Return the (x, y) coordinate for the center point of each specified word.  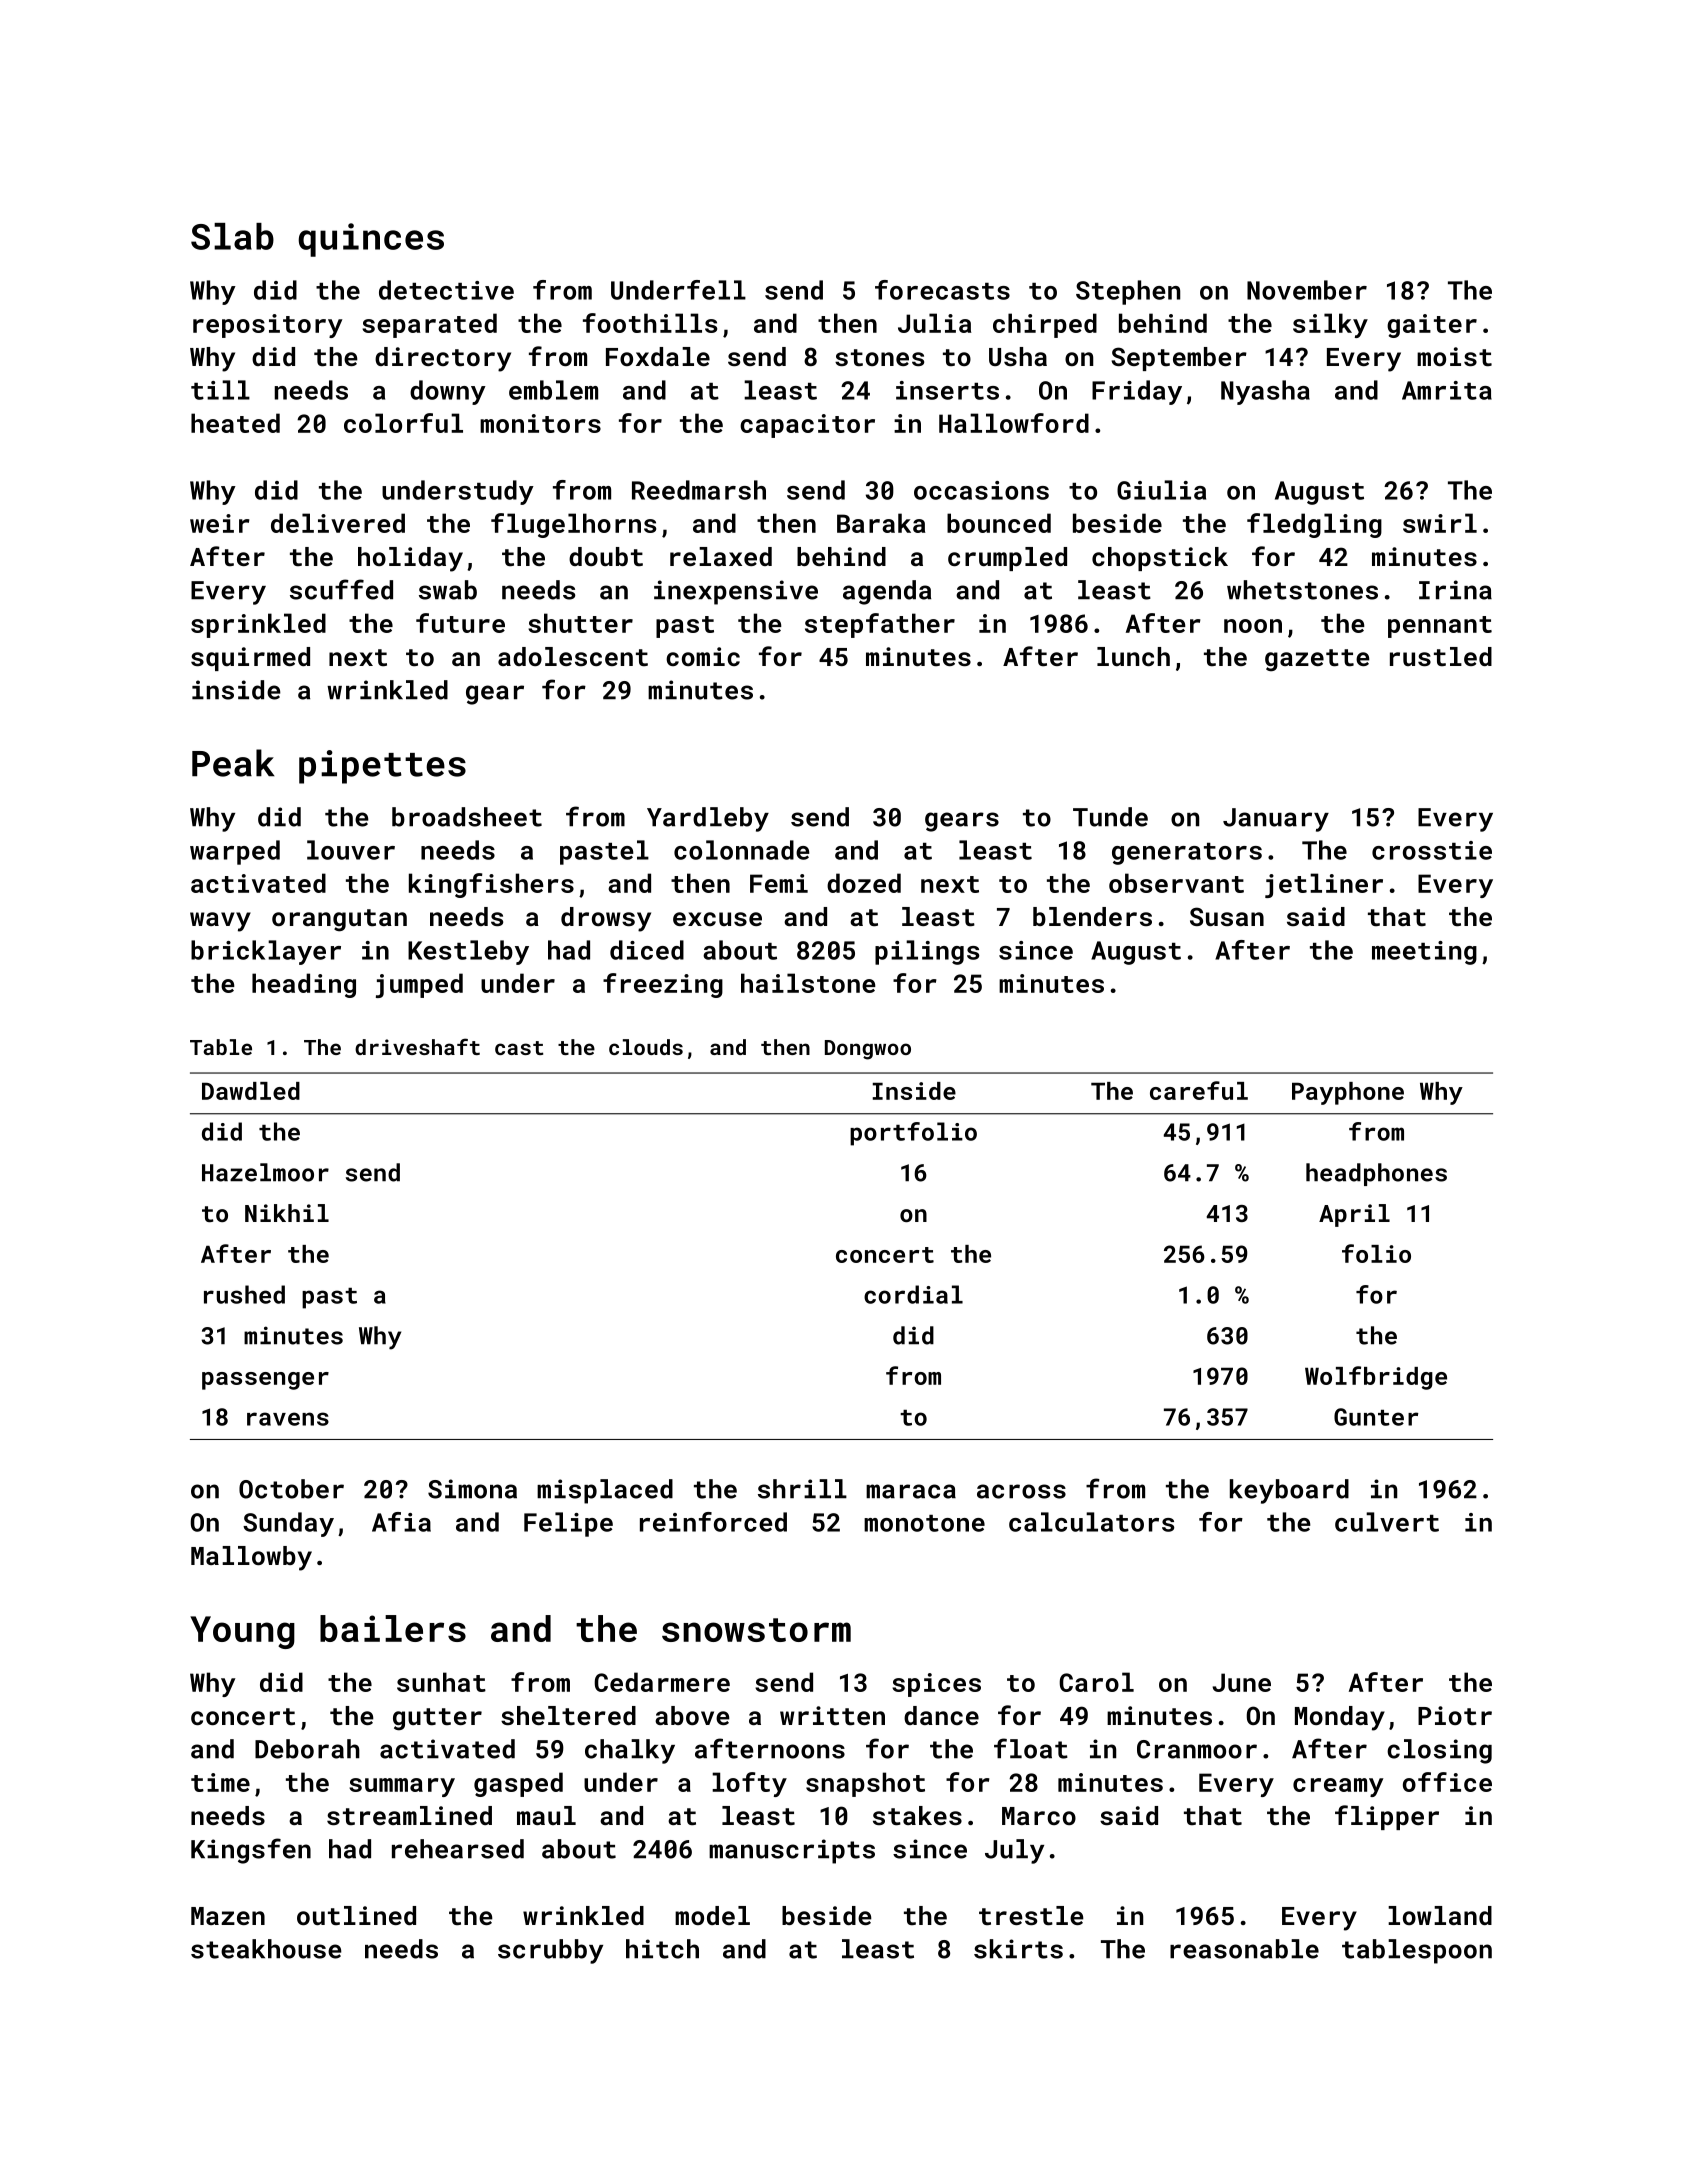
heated (235, 423)
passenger (265, 1381)
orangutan (339, 920)
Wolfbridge (1376, 1378)
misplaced (605, 1491)
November (1307, 290)
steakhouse (266, 1949)
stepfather (880, 625)
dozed (864, 883)
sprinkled (258, 625)
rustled (1441, 657)
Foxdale (658, 356)
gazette (1317, 660)
